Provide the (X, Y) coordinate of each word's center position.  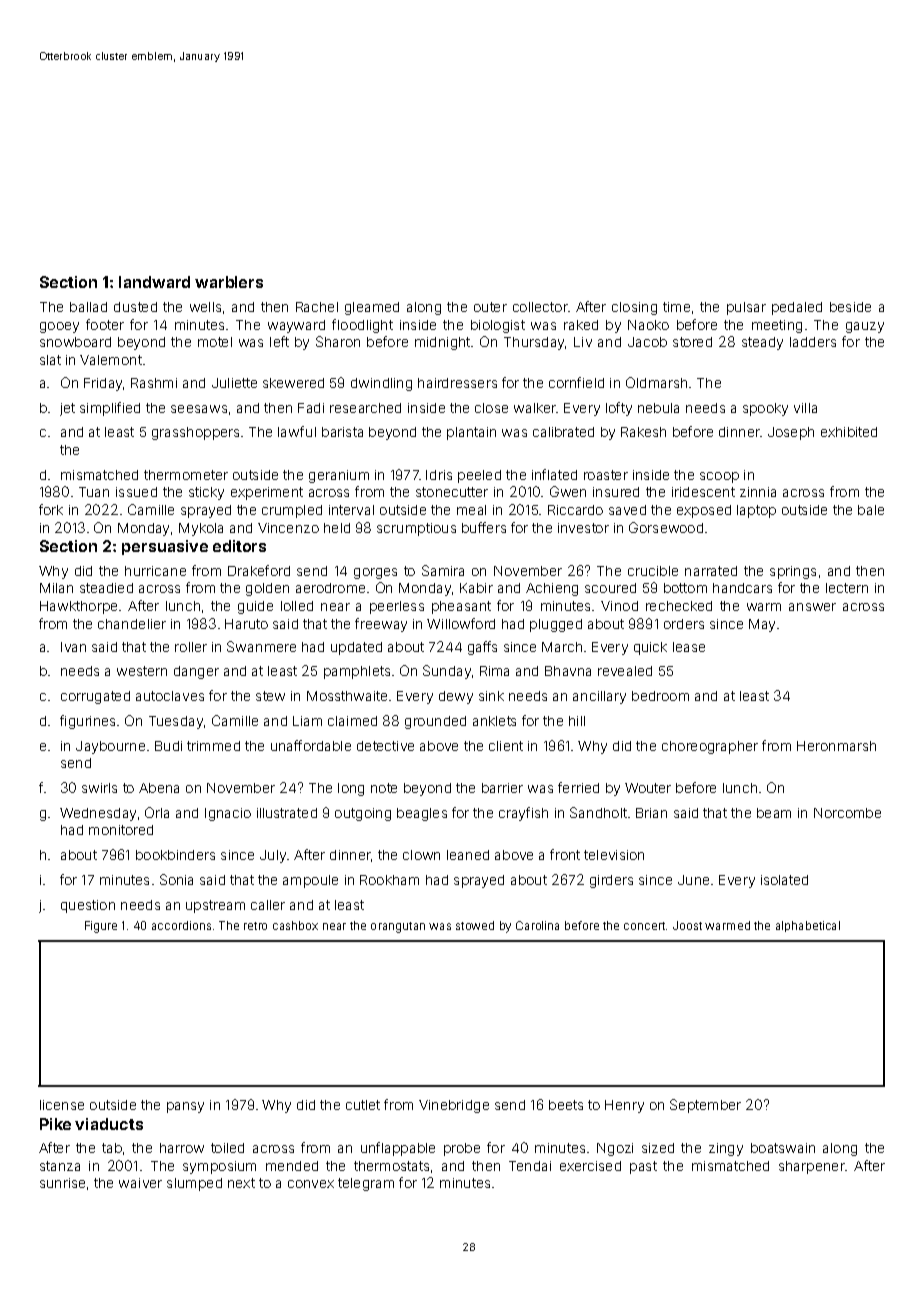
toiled (227, 1148)
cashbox (295, 925)
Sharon (338, 341)
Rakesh (643, 432)
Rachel (317, 307)
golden (267, 589)
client (506, 746)
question (88, 906)
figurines (87, 722)
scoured (610, 588)
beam (774, 813)
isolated (784, 880)
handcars (742, 588)
